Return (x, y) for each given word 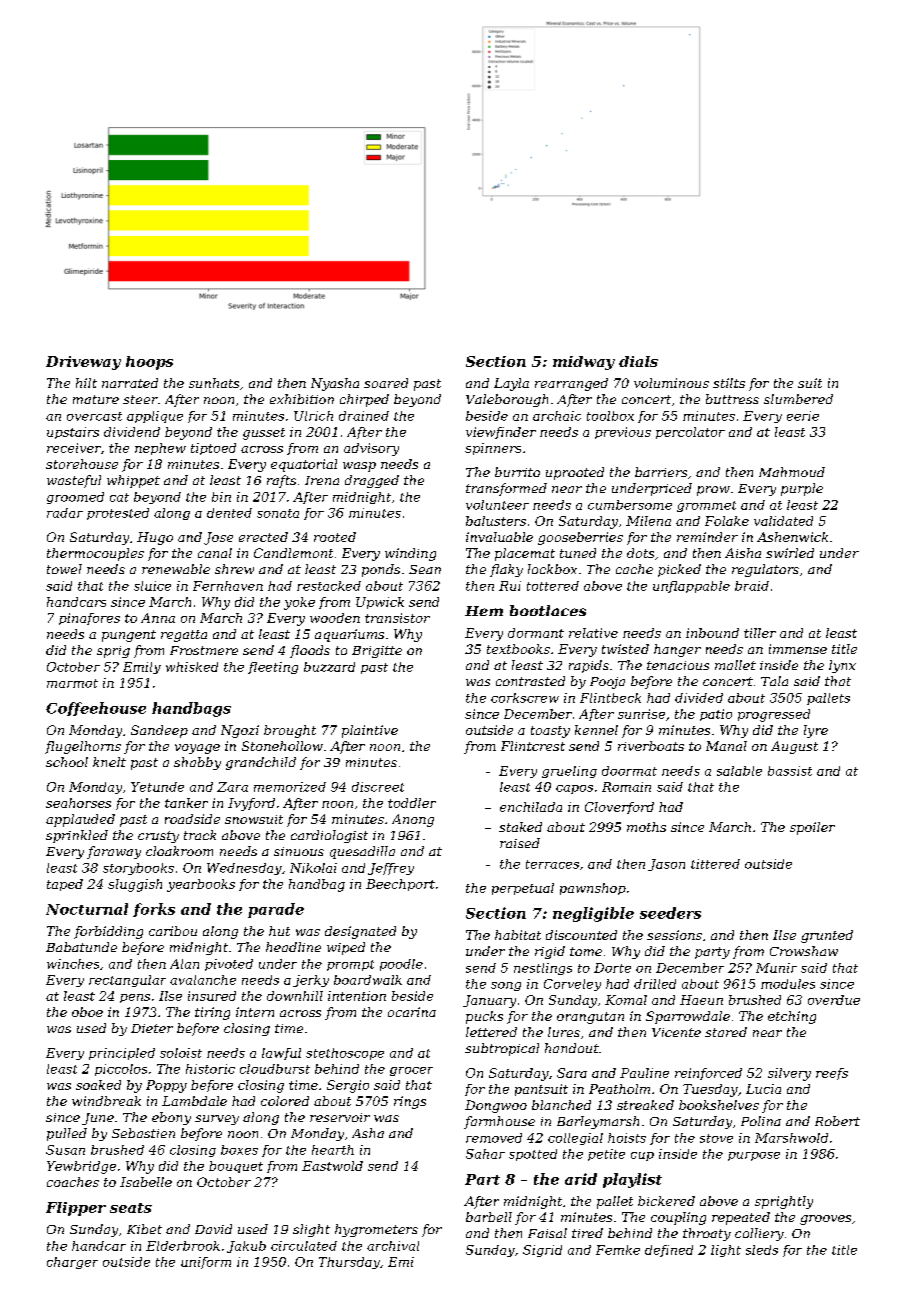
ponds (381, 570)
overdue (834, 1000)
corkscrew (525, 698)
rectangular (127, 981)
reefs (832, 1074)
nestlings (543, 969)
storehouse (82, 464)
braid (752, 586)
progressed (774, 715)
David (213, 1229)
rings (410, 1102)
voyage (197, 749)
